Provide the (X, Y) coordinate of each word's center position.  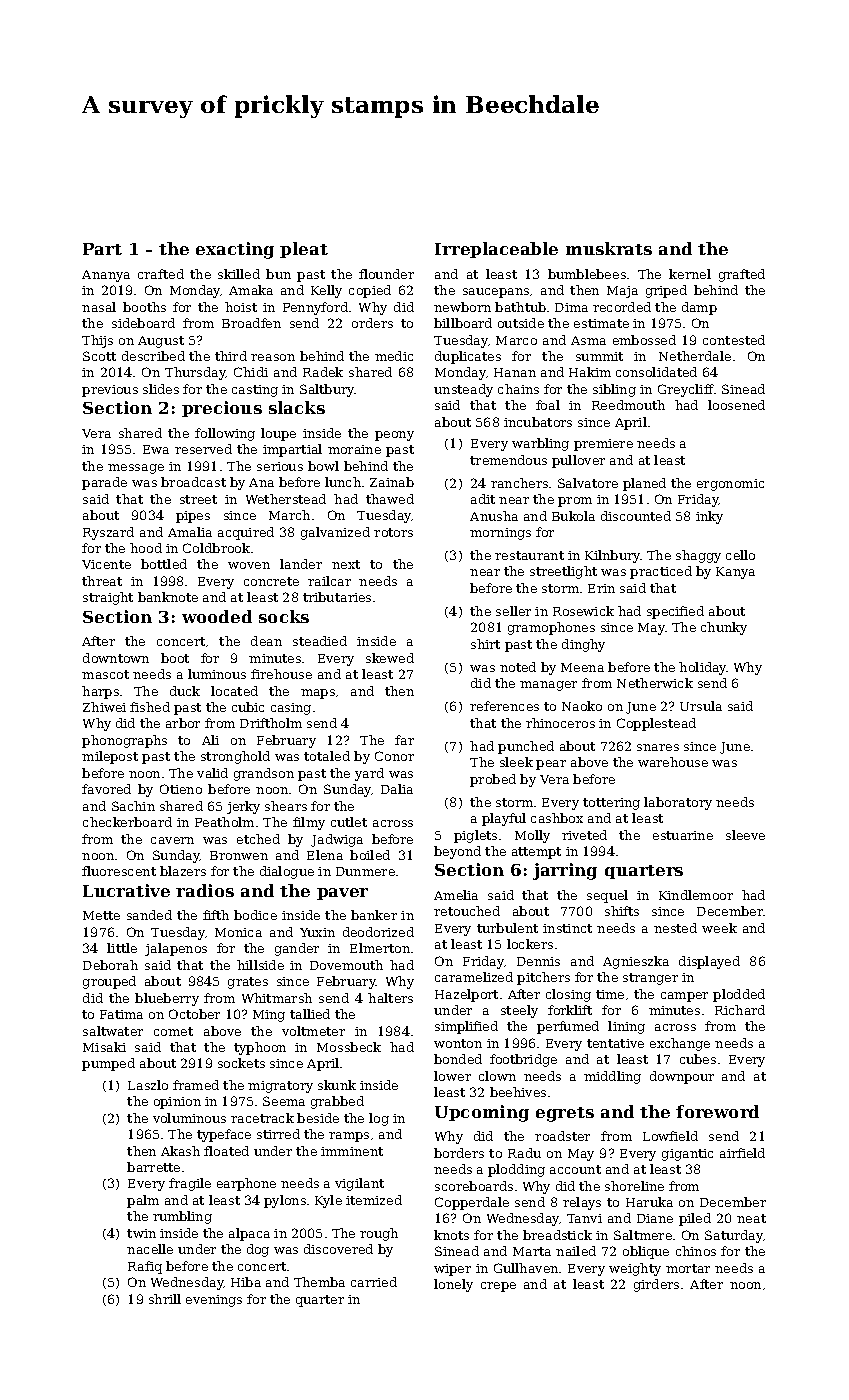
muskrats (609, 248)
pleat (304, 250)
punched (526, 747)
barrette (153, 1167)
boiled (370, 855)
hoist (241, 307)
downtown (116, 658)
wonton (458, 1043)
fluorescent (119, 871)
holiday (703, 668)
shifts (622, 911)
